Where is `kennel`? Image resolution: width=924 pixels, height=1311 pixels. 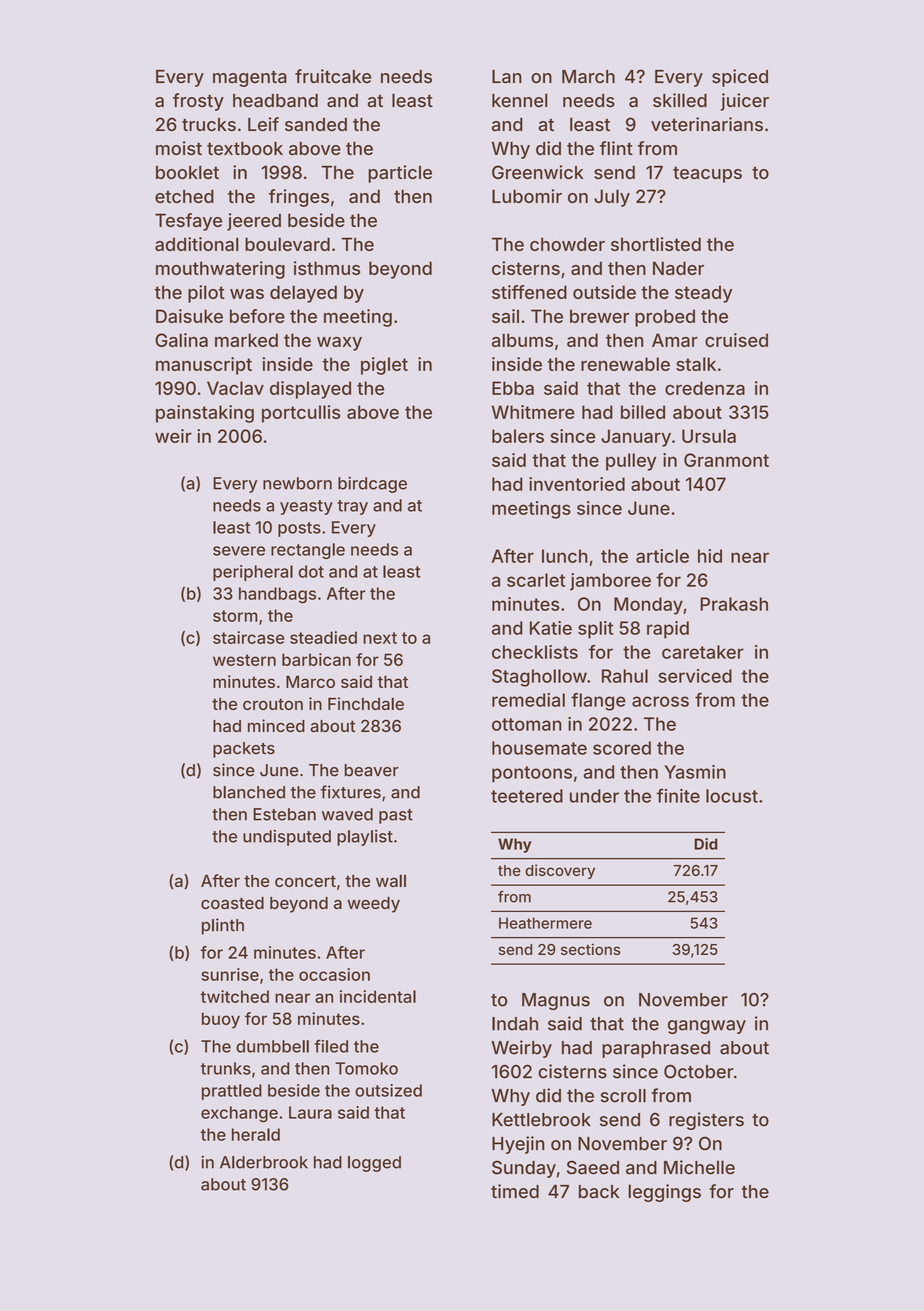 kennel is located at coordinates (520, 100).
